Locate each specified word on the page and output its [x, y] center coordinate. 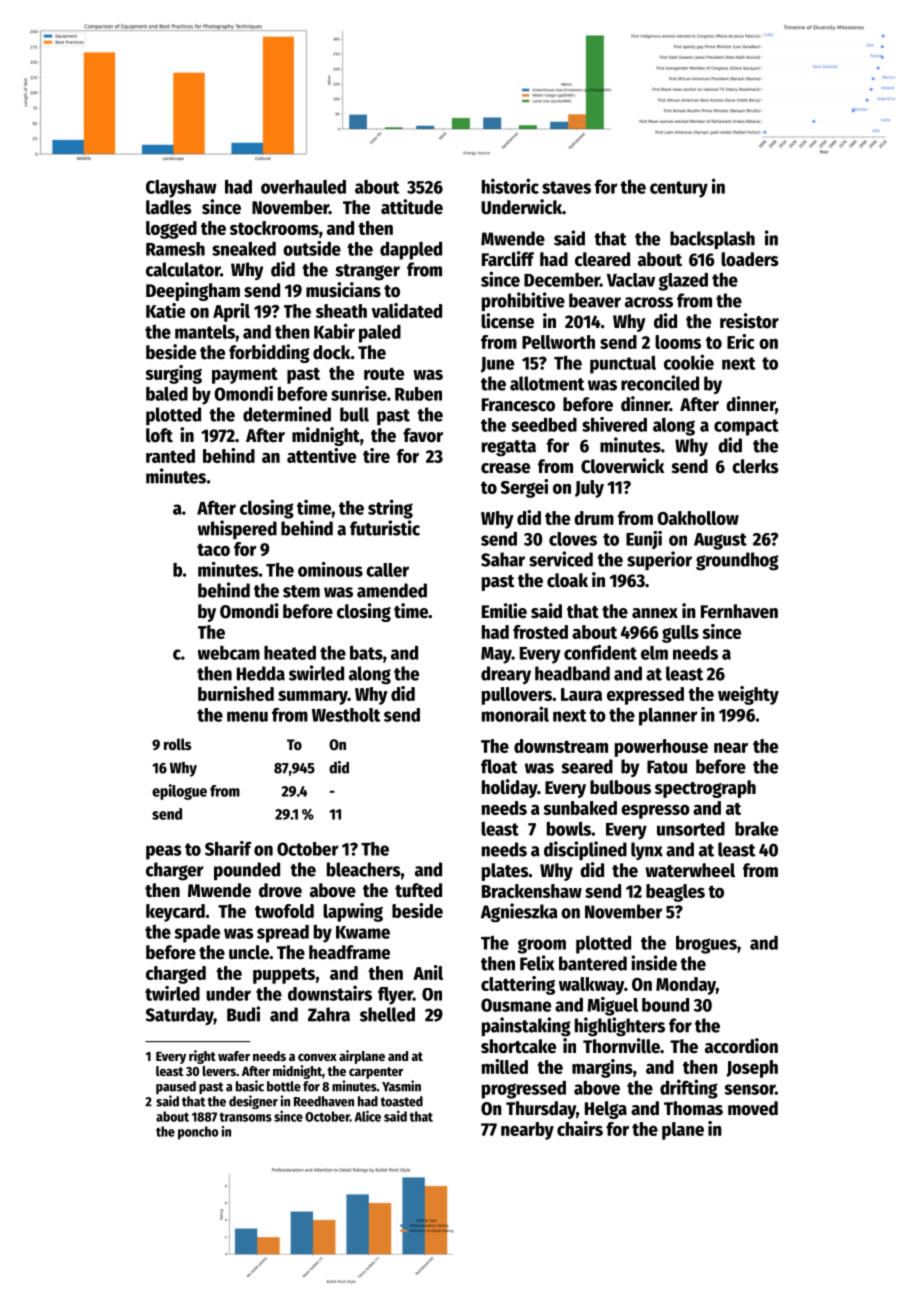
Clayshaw [181, 188]
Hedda [261, 673]
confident [600, 652]
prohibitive [523, 302]
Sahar [503, 559]
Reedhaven [324, 1101]
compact [746, 427]
